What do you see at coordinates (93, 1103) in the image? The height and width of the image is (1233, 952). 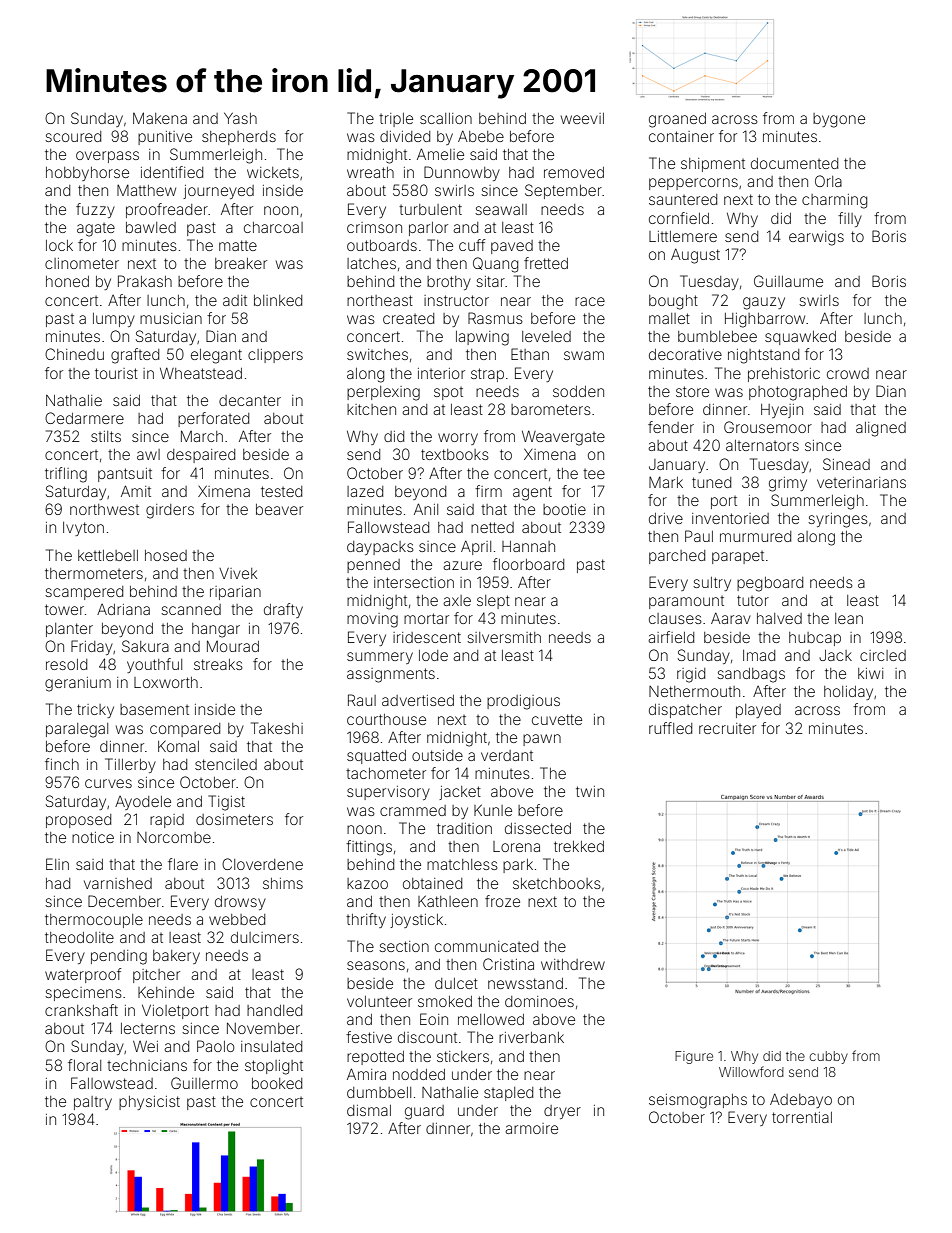 I see `paltry` at bounding box center [93, 1103].
